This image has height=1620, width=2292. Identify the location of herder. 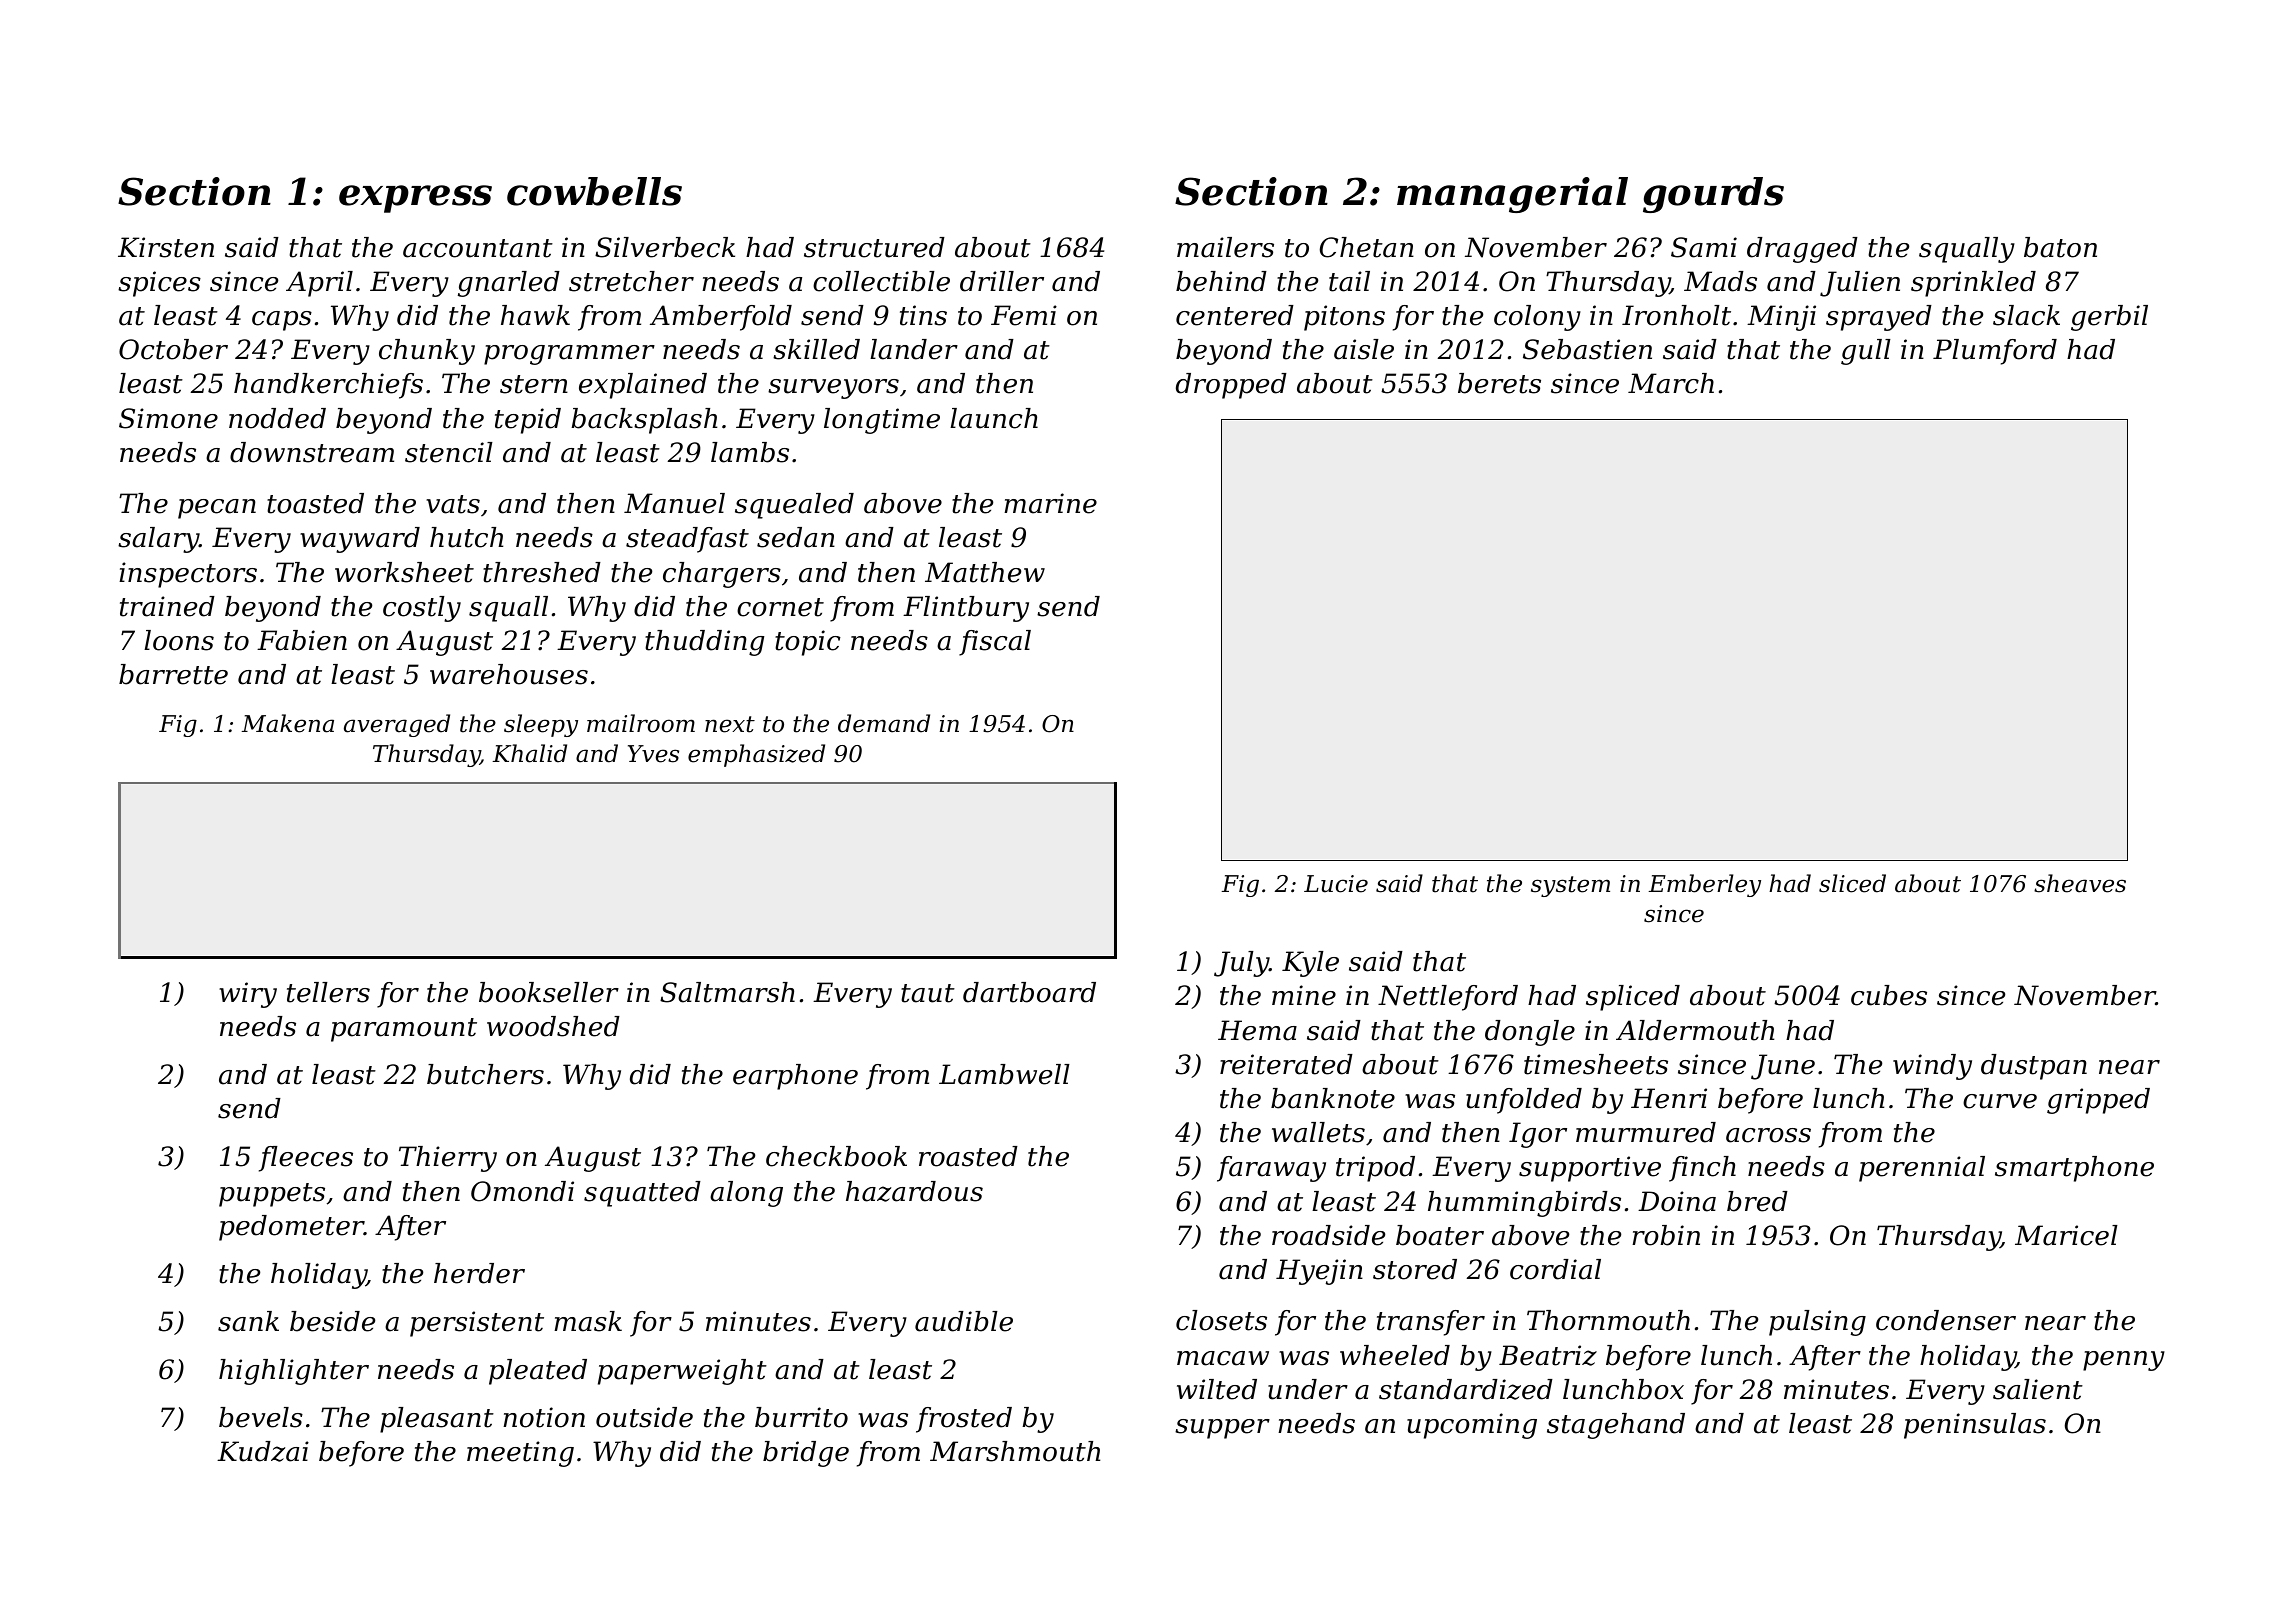
(479, 1273).
